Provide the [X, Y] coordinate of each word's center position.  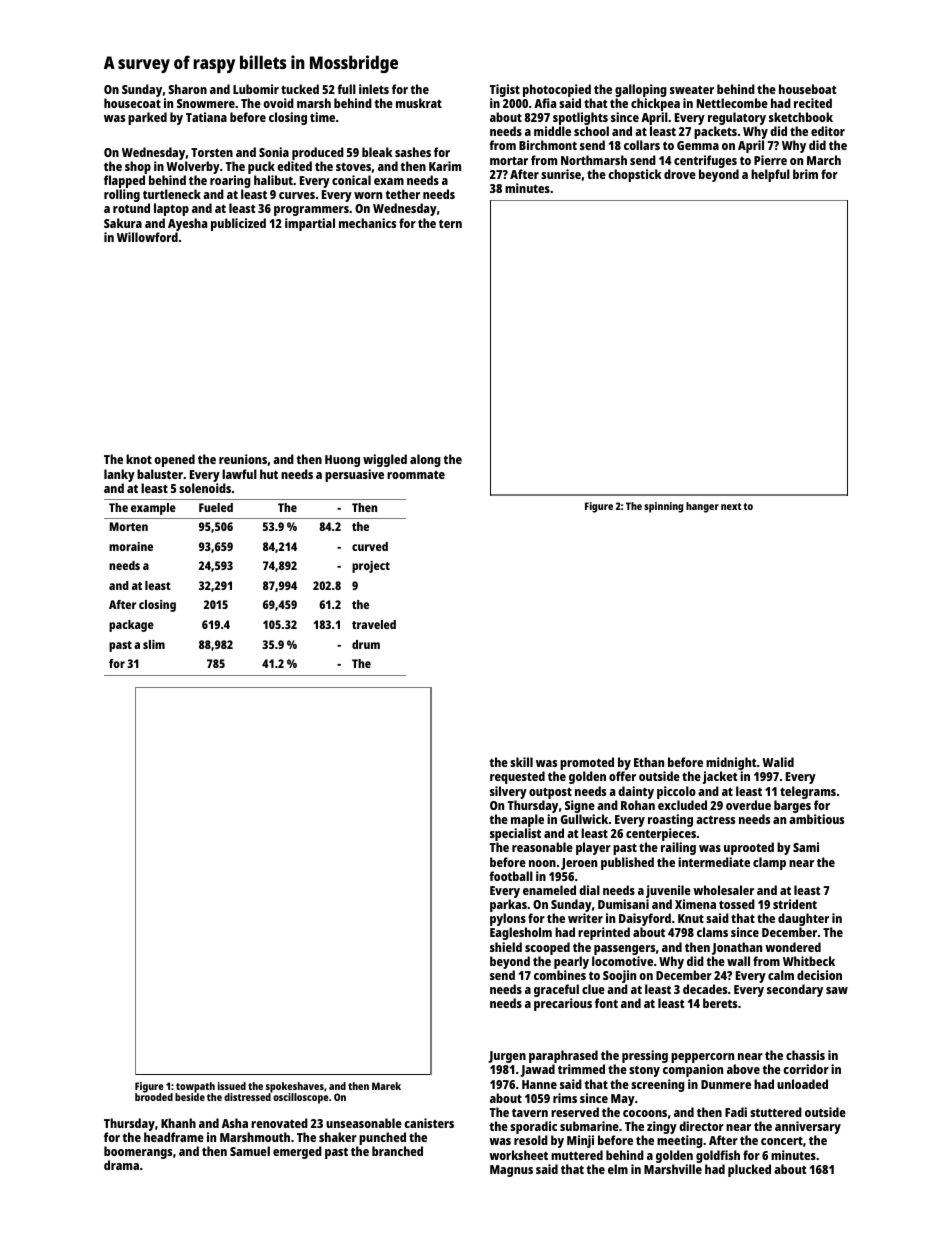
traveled [374, 624]
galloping [641, 90]
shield [506, 947]
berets [720, 1003]
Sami [806, 847]
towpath [195, 1087]
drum [366, 644]
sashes [413, 152]
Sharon [187, 89]
